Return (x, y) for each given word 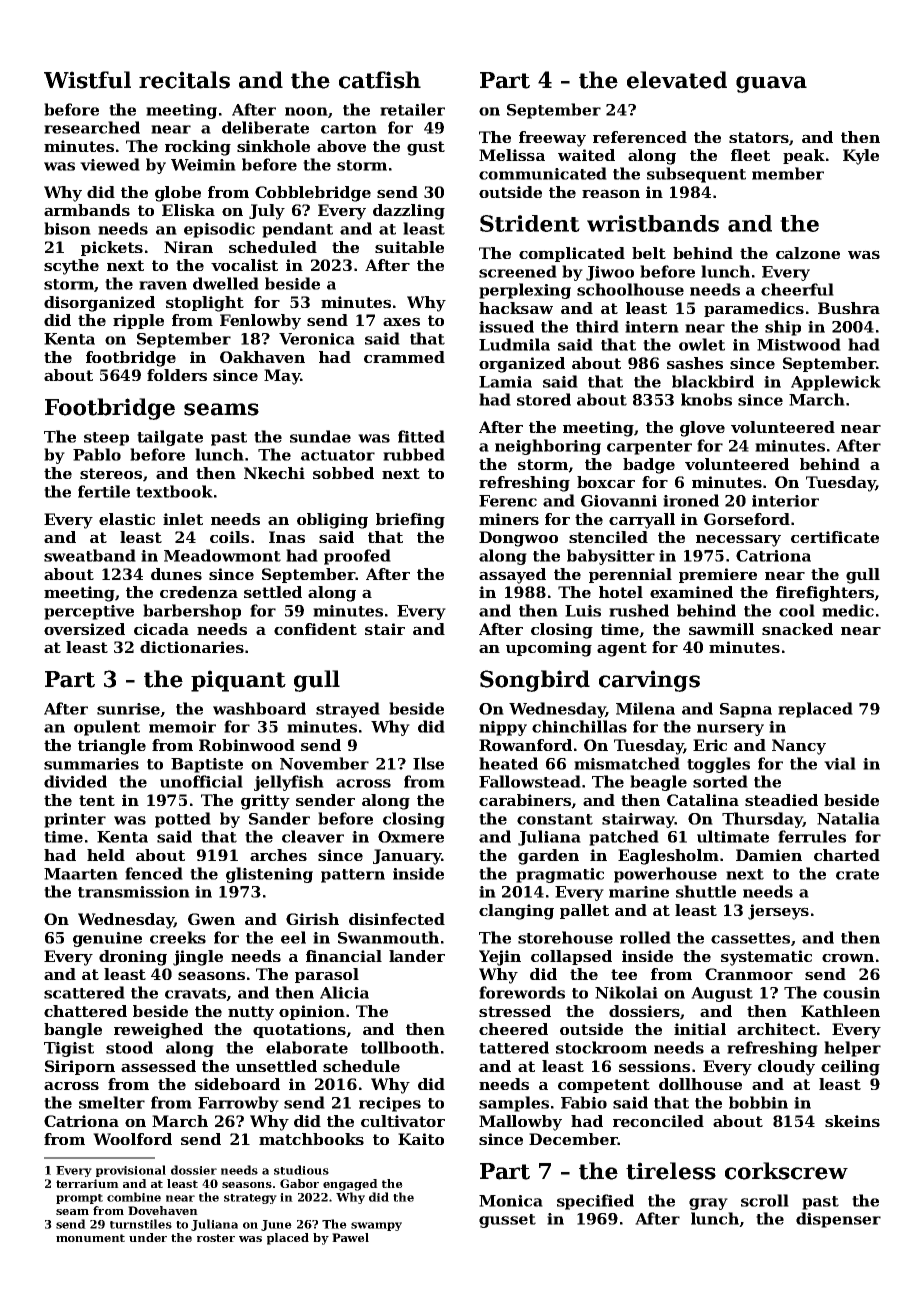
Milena (645, 708)
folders (177, 375)
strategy (250, 1199)
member (788, 173)
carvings (649, 681)
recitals (184, 80)
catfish (380, 80)
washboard (259, 708)
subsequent (696, 175)
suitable (409, 247)
